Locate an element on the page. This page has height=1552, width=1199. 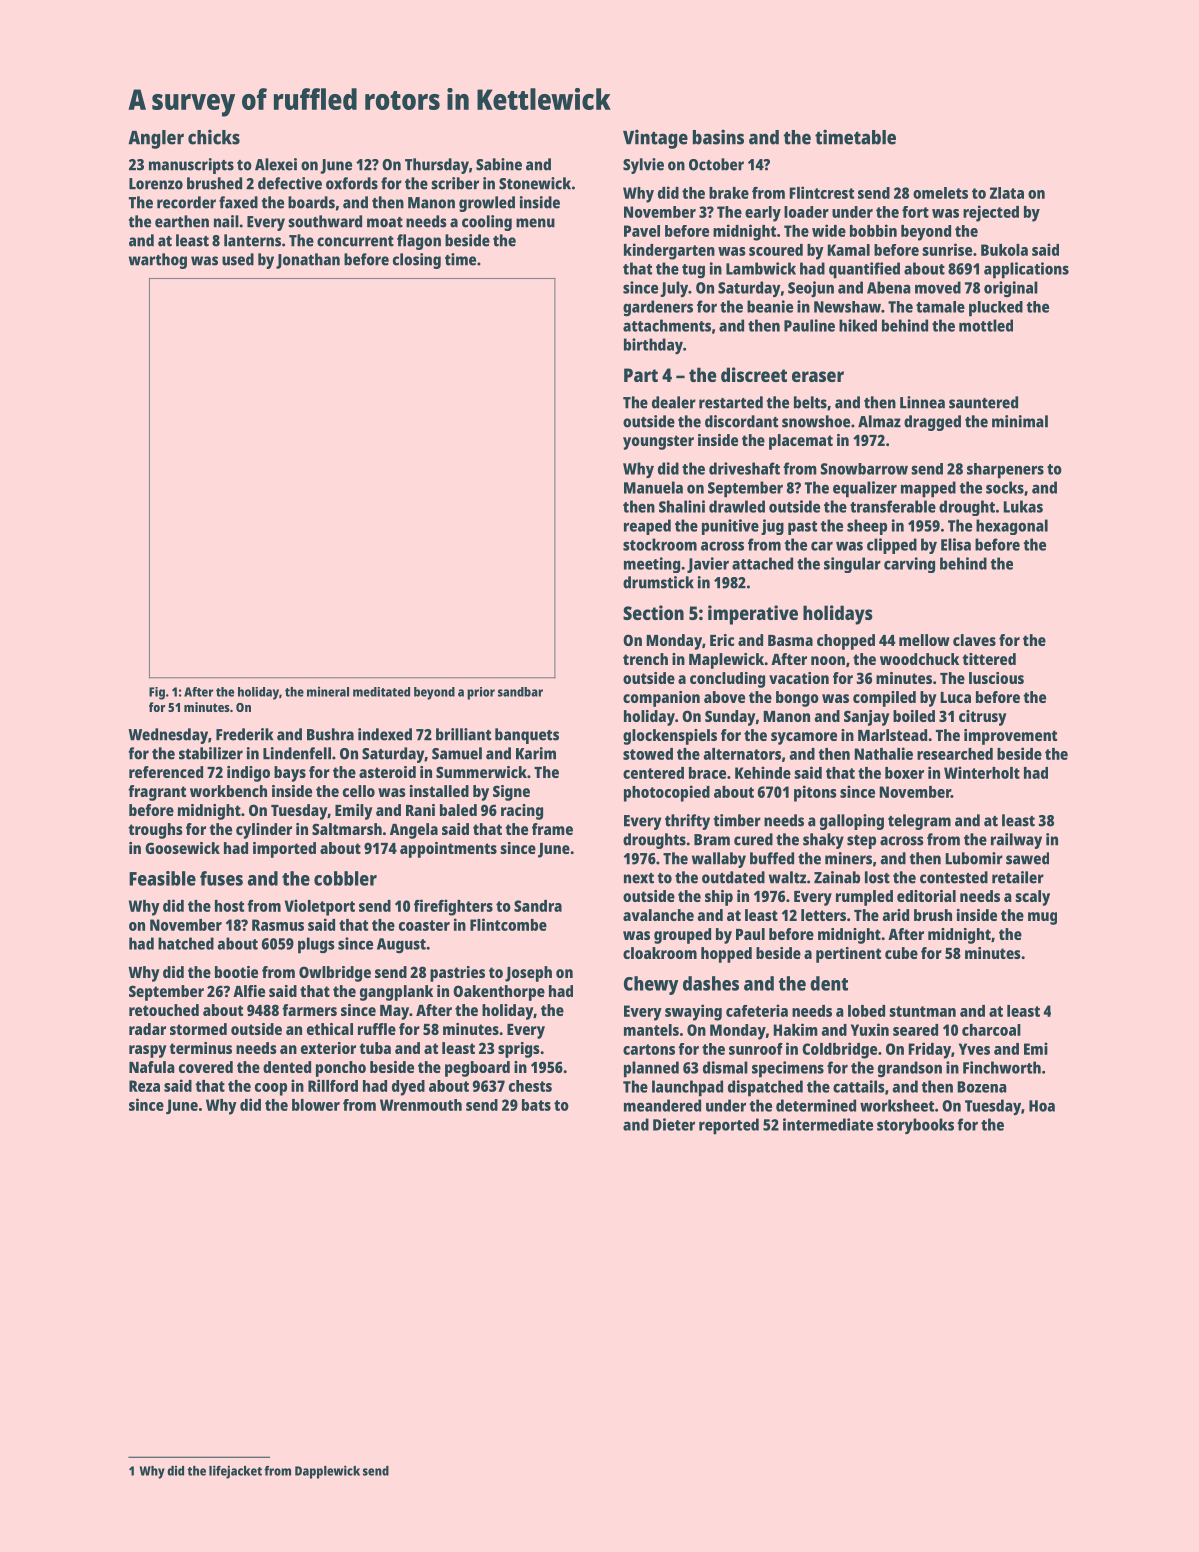
Hoa is located at coordinates (1042, 1106).
